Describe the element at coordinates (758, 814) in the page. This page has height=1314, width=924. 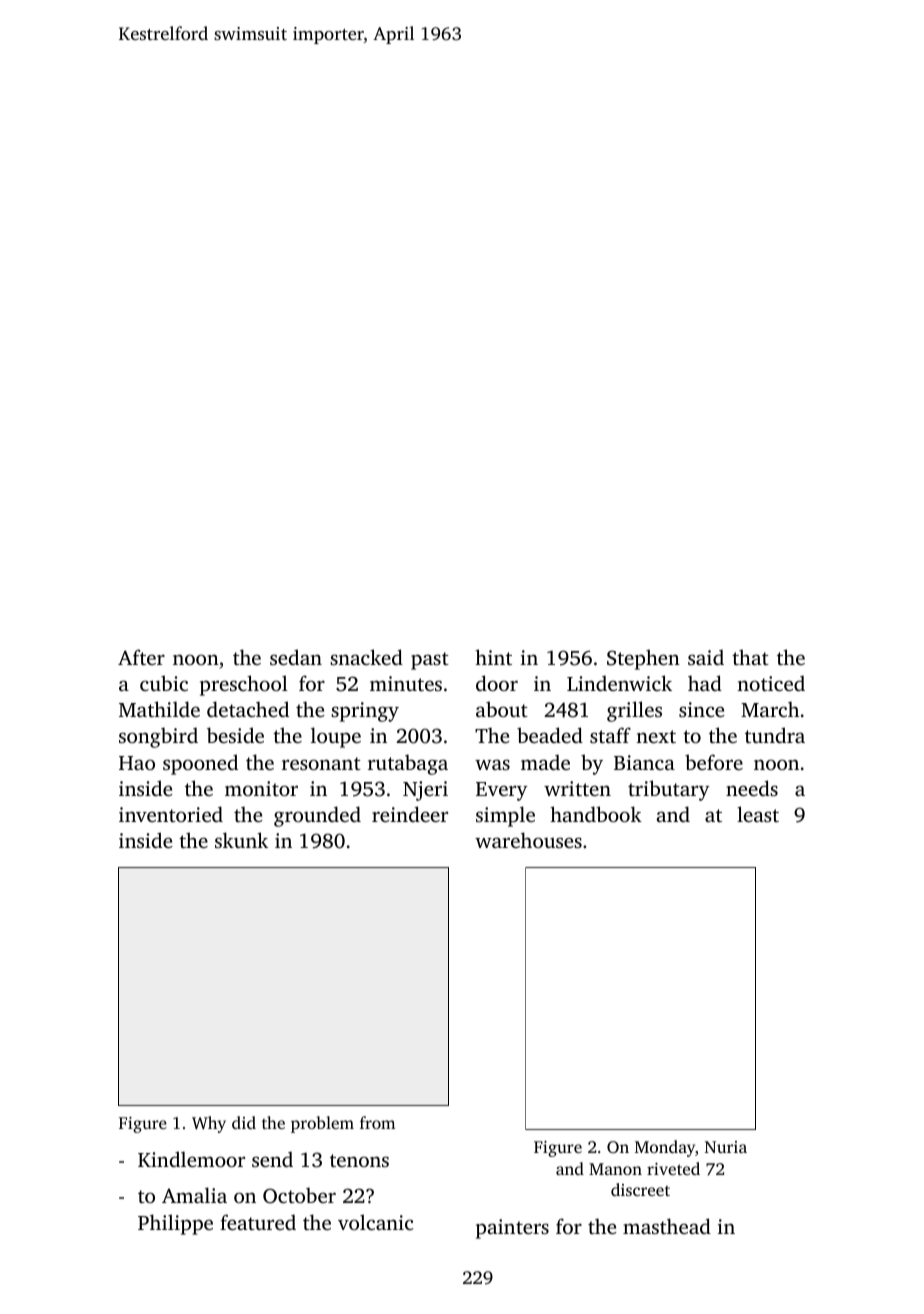
I see `least` at that location.
